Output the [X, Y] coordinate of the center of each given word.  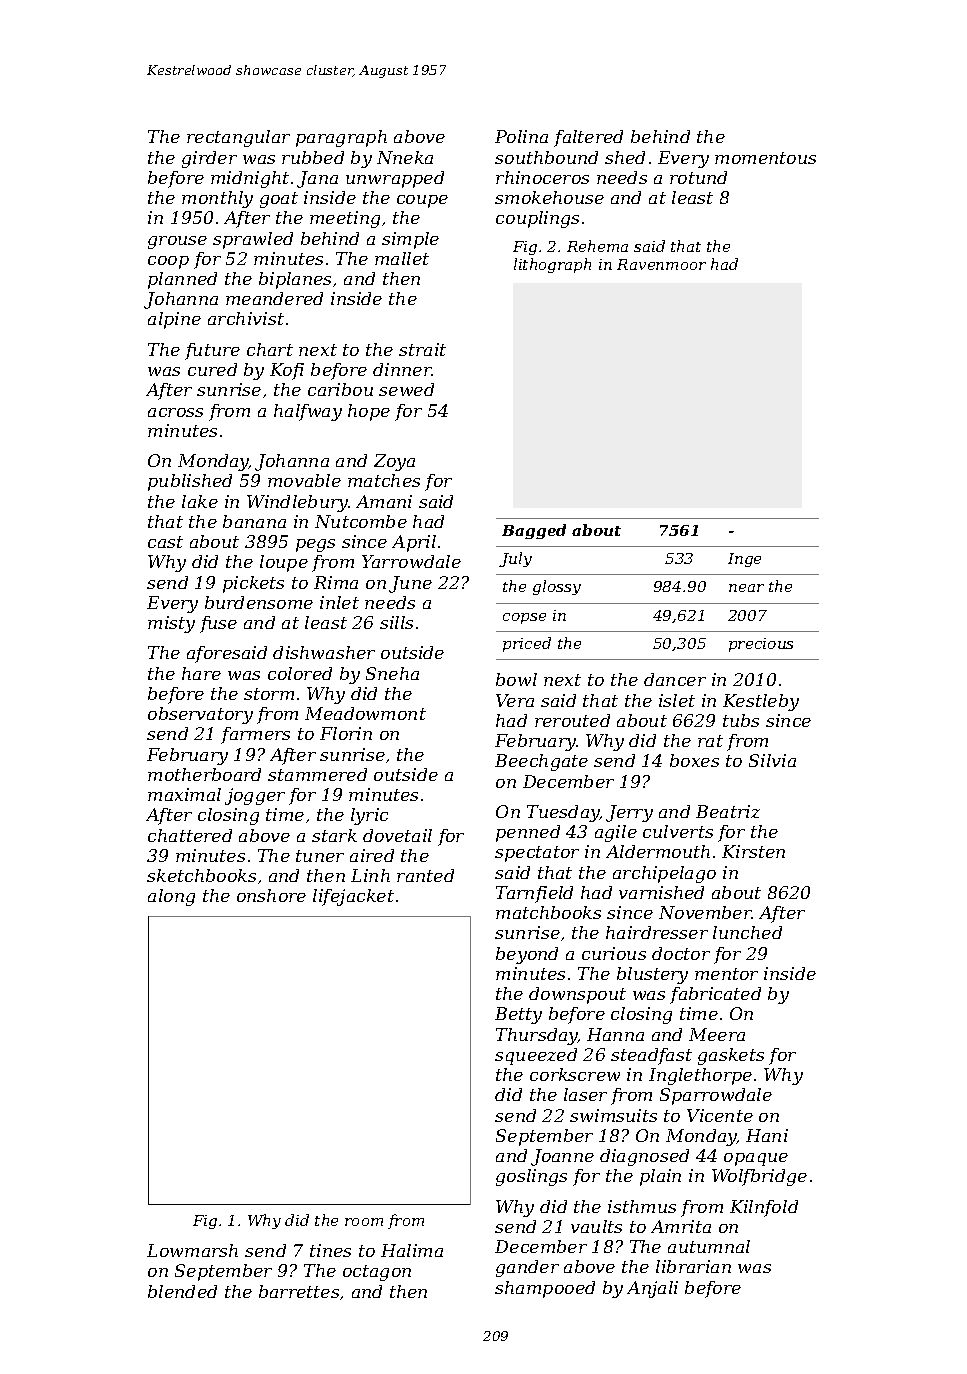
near [746, 588]
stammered [317, 774]
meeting [345, 219]
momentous [765, 158]
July [515, 559]
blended [182, 1291]
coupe [422, 201]
